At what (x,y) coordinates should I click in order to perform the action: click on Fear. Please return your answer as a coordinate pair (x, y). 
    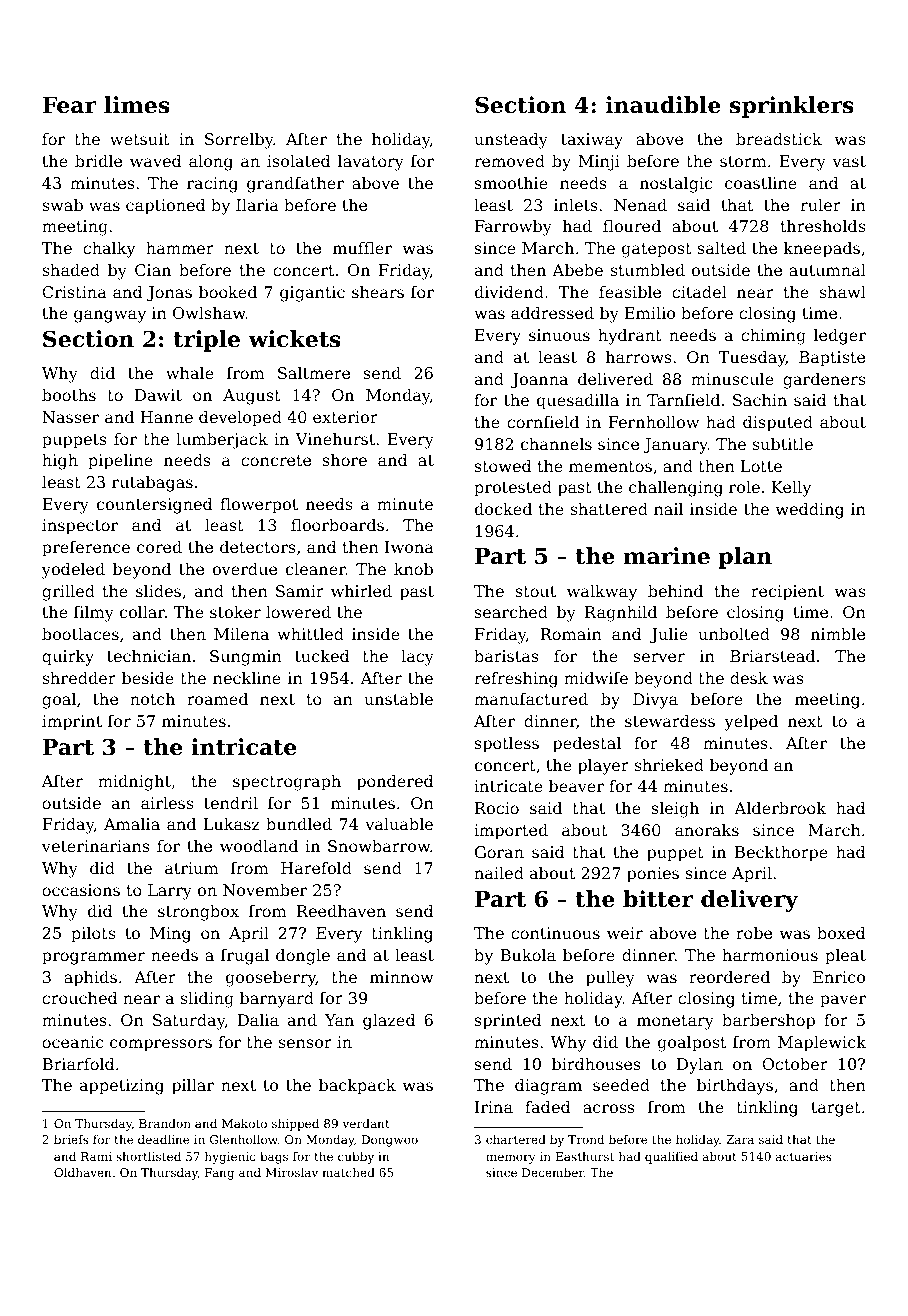
    Looking at the image, I should click on (70, 105).
